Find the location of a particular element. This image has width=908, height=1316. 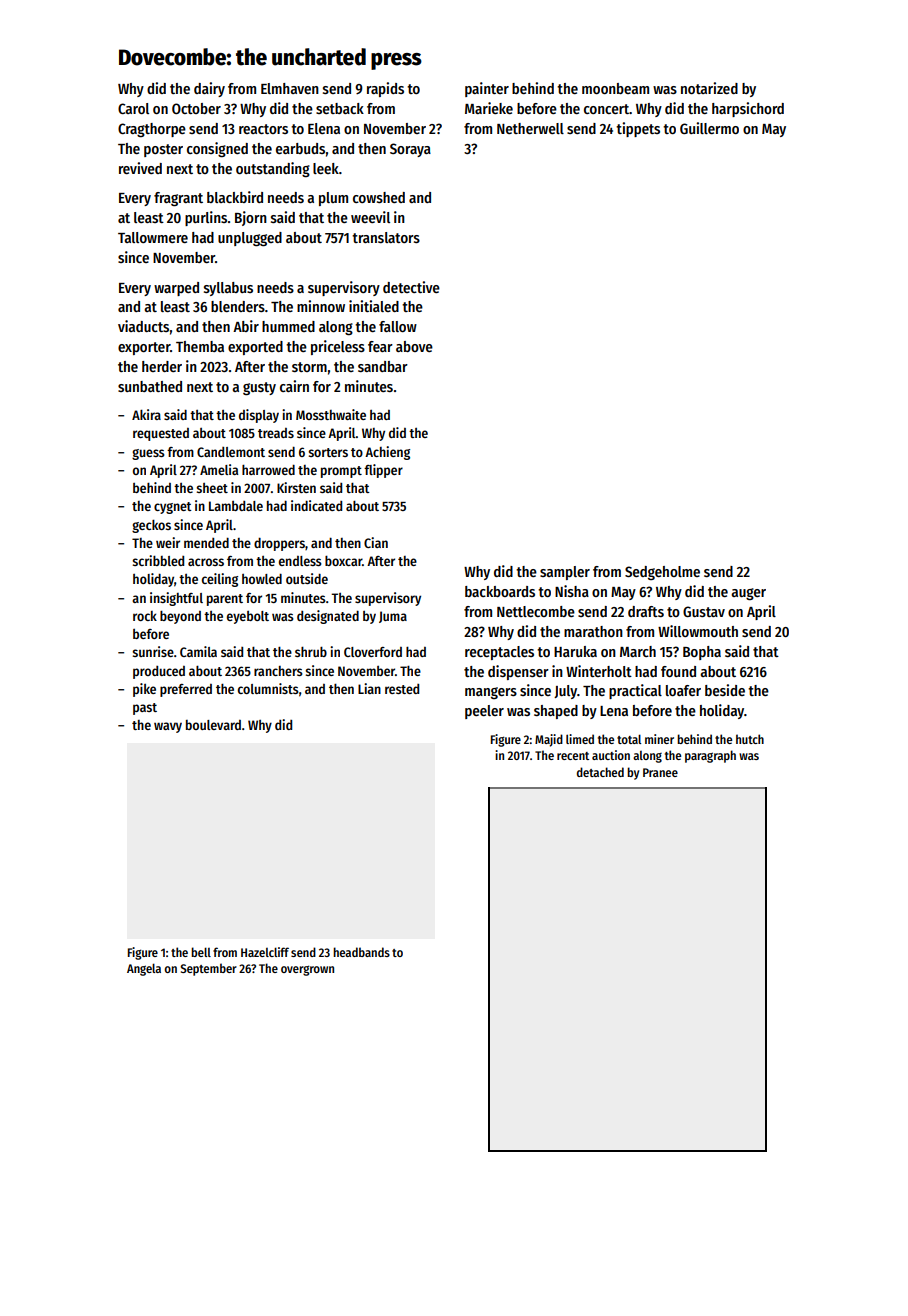

Sedgeholme is located at coordinates (662, 573).
